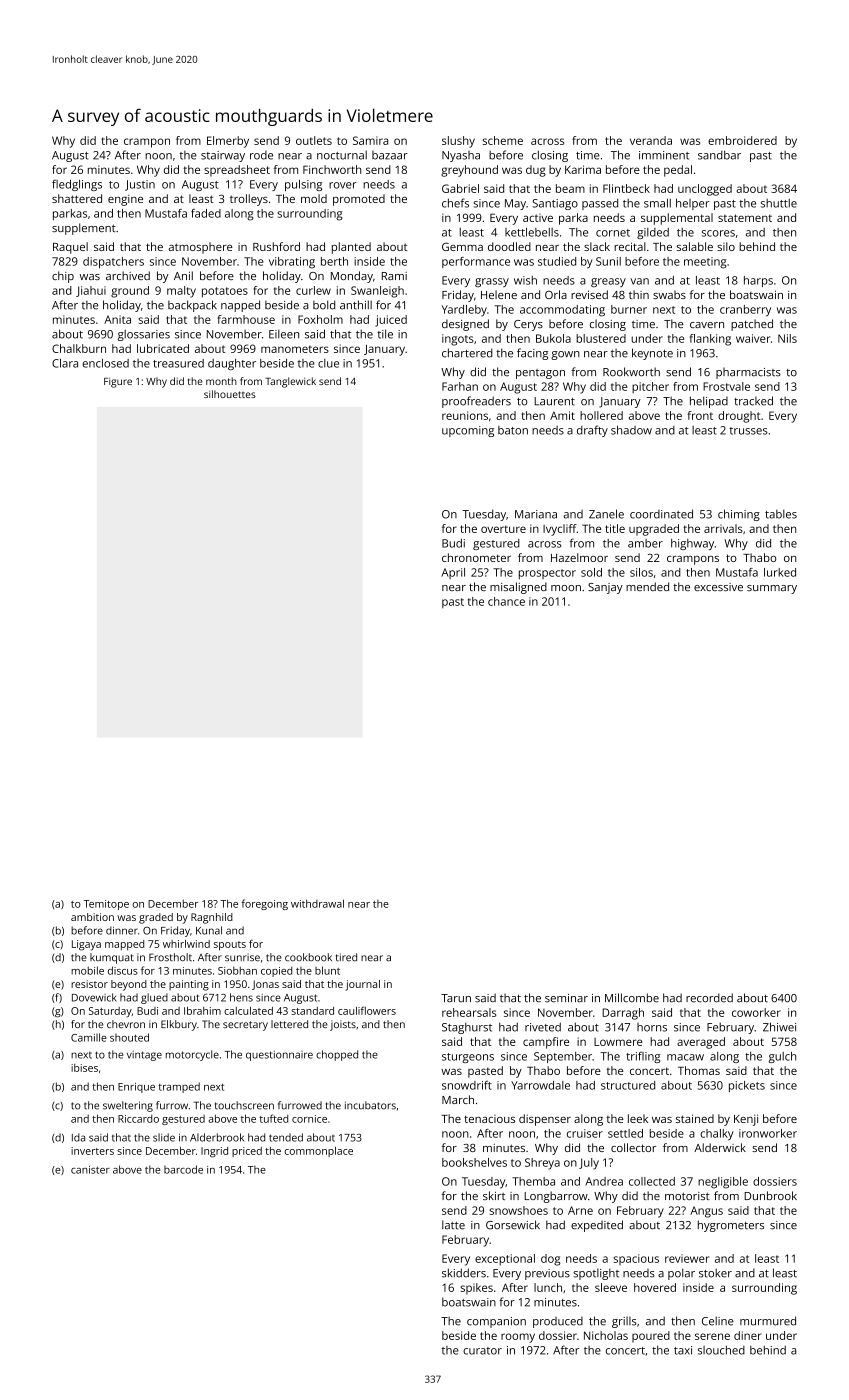 The height and width of the screenshot is (1400, 849). I want to click on rode, so click(261, 155).
